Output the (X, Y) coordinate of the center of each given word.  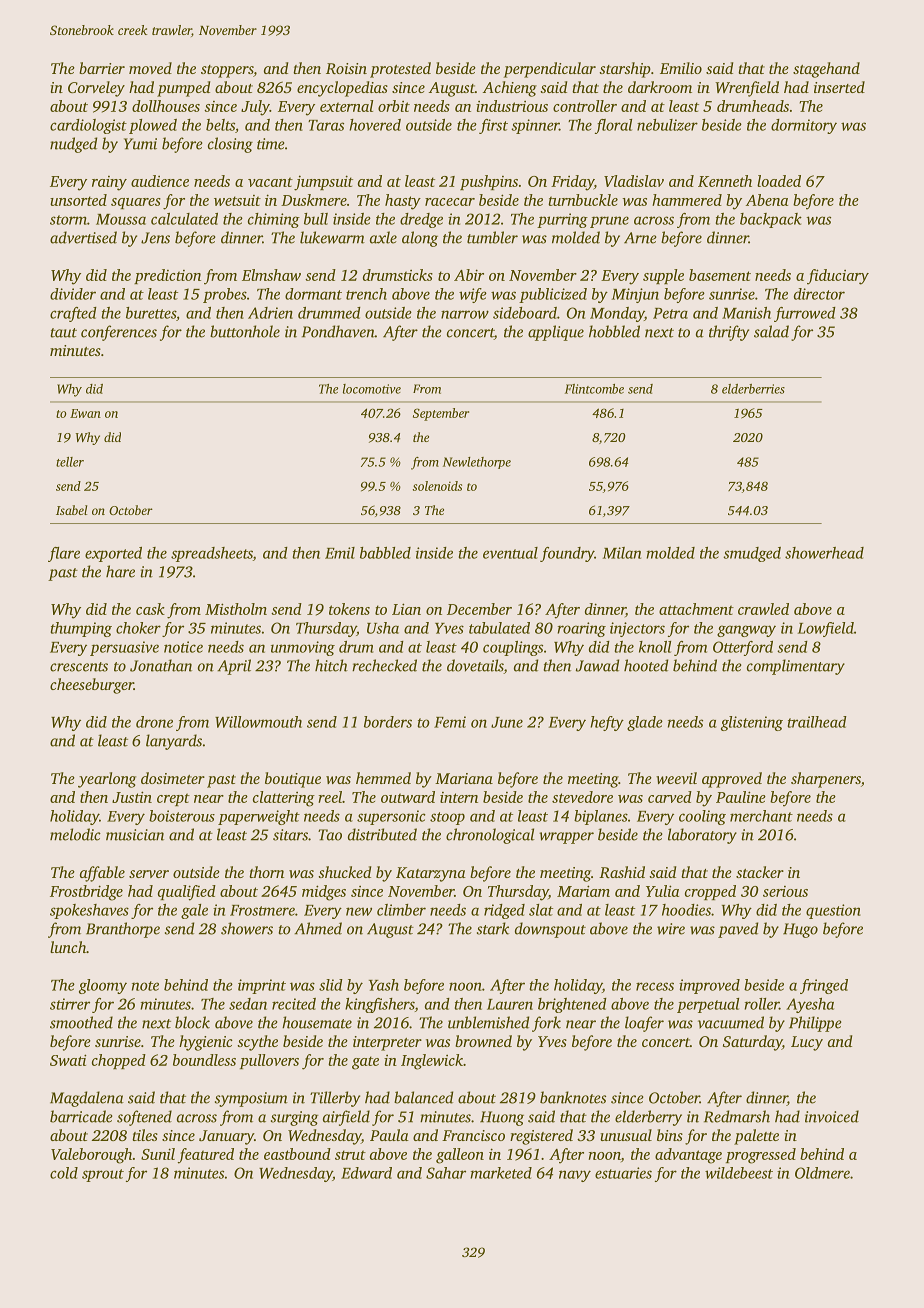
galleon (460, 1156)
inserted (839, 87)
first (493, 126)
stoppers (227, 71)
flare (64, 554)
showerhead (824, 553)
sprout (103, 1175)
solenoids (437, 486)
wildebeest (739, 1173)
